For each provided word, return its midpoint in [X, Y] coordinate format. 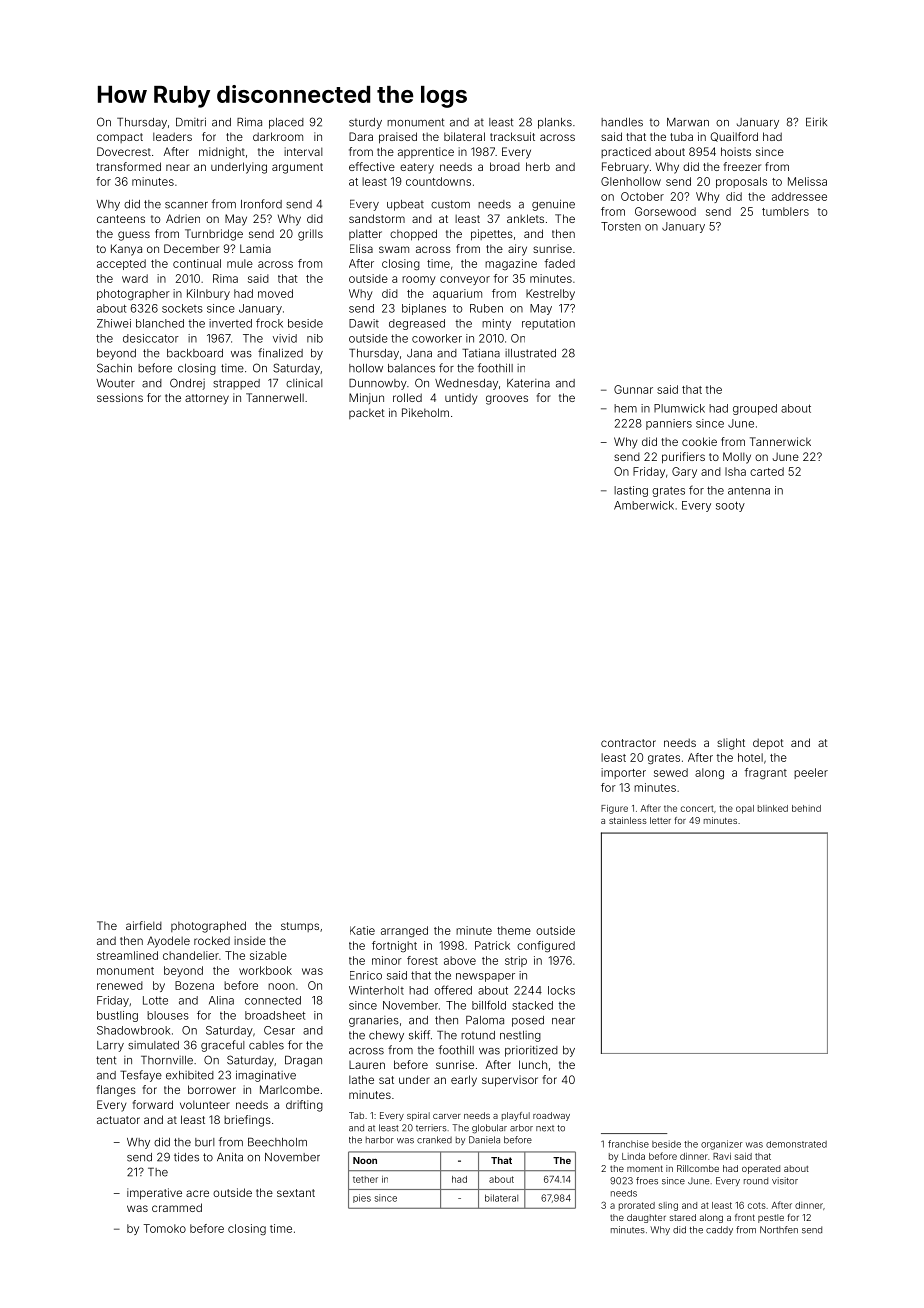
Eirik [816, 122]
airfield [144, 925]
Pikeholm [425, 412]
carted [767, 471]
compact [120, 138]
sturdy [365, 123]
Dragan [303, 1061]
